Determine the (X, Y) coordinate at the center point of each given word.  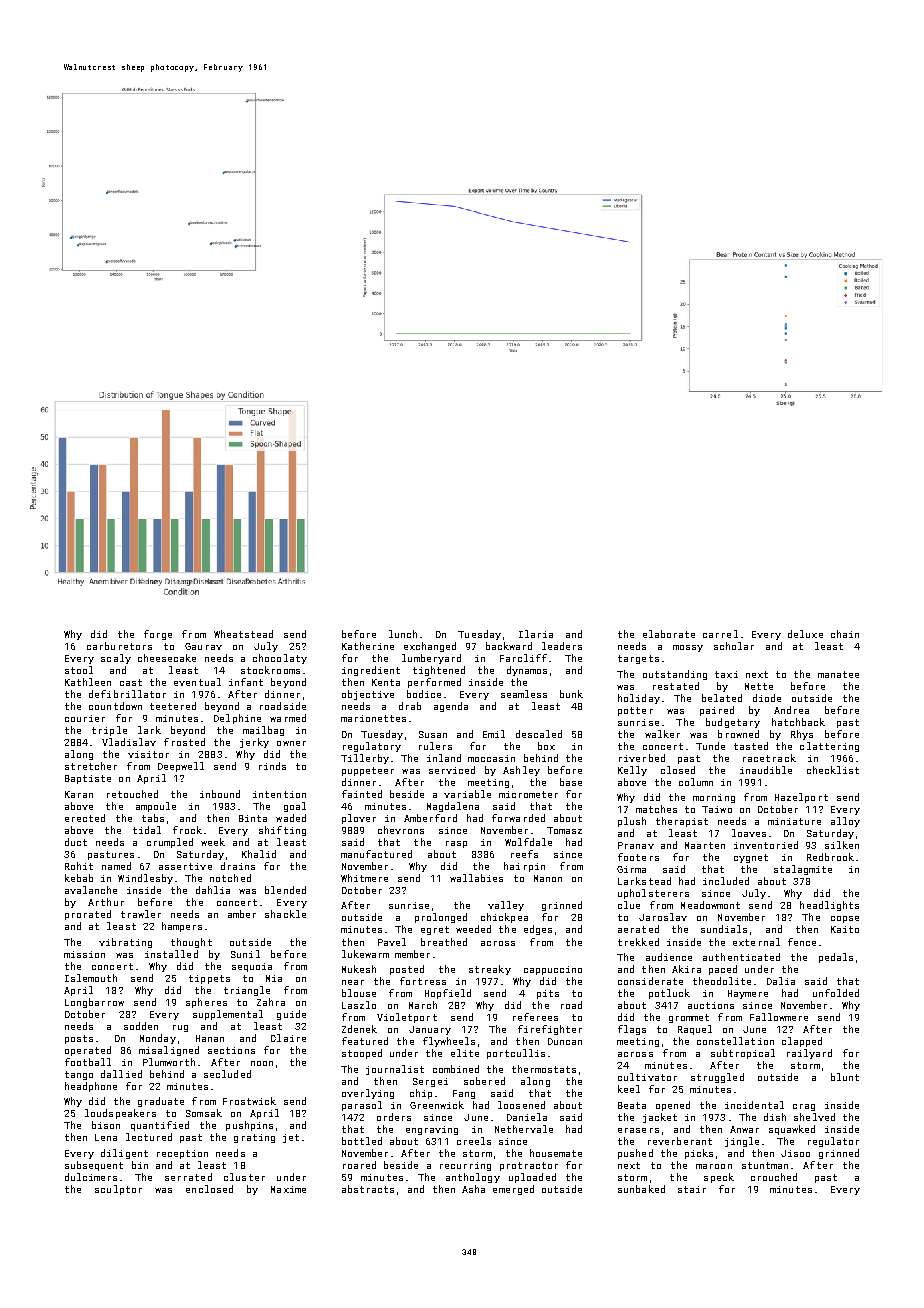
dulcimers (91, 1177)
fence (802, 942)
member (412, 954)
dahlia (213, 890)
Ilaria (536, 634)
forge (158, 635)
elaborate (669, 634)
